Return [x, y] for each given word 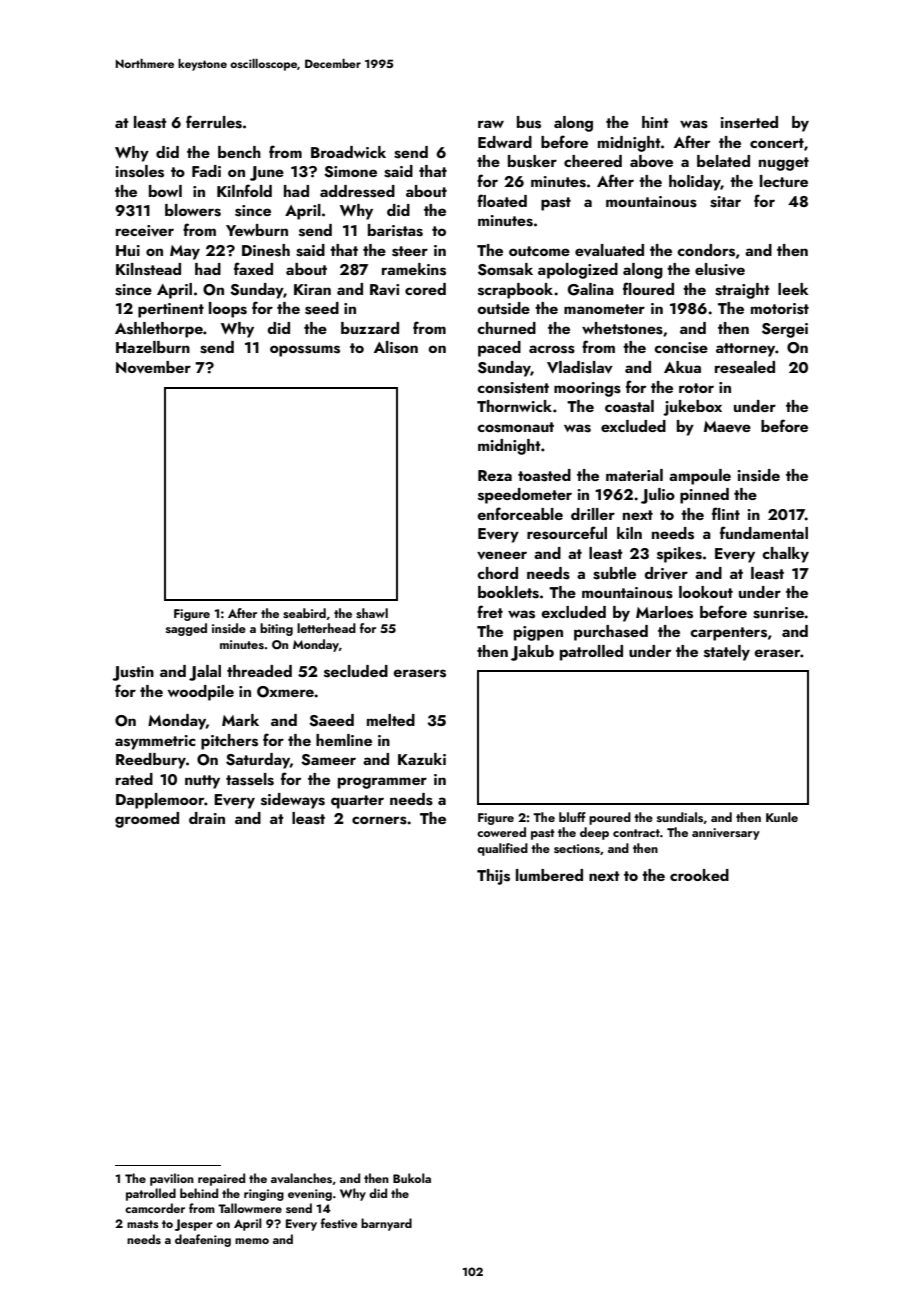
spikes [679, 555]
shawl [372, 613]
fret [490, 611]
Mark [240, 720]
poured [610, 818]
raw [491, 124]
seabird [304, 613]
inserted [749, 122]
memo [252, 1241]
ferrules [214, 122]
